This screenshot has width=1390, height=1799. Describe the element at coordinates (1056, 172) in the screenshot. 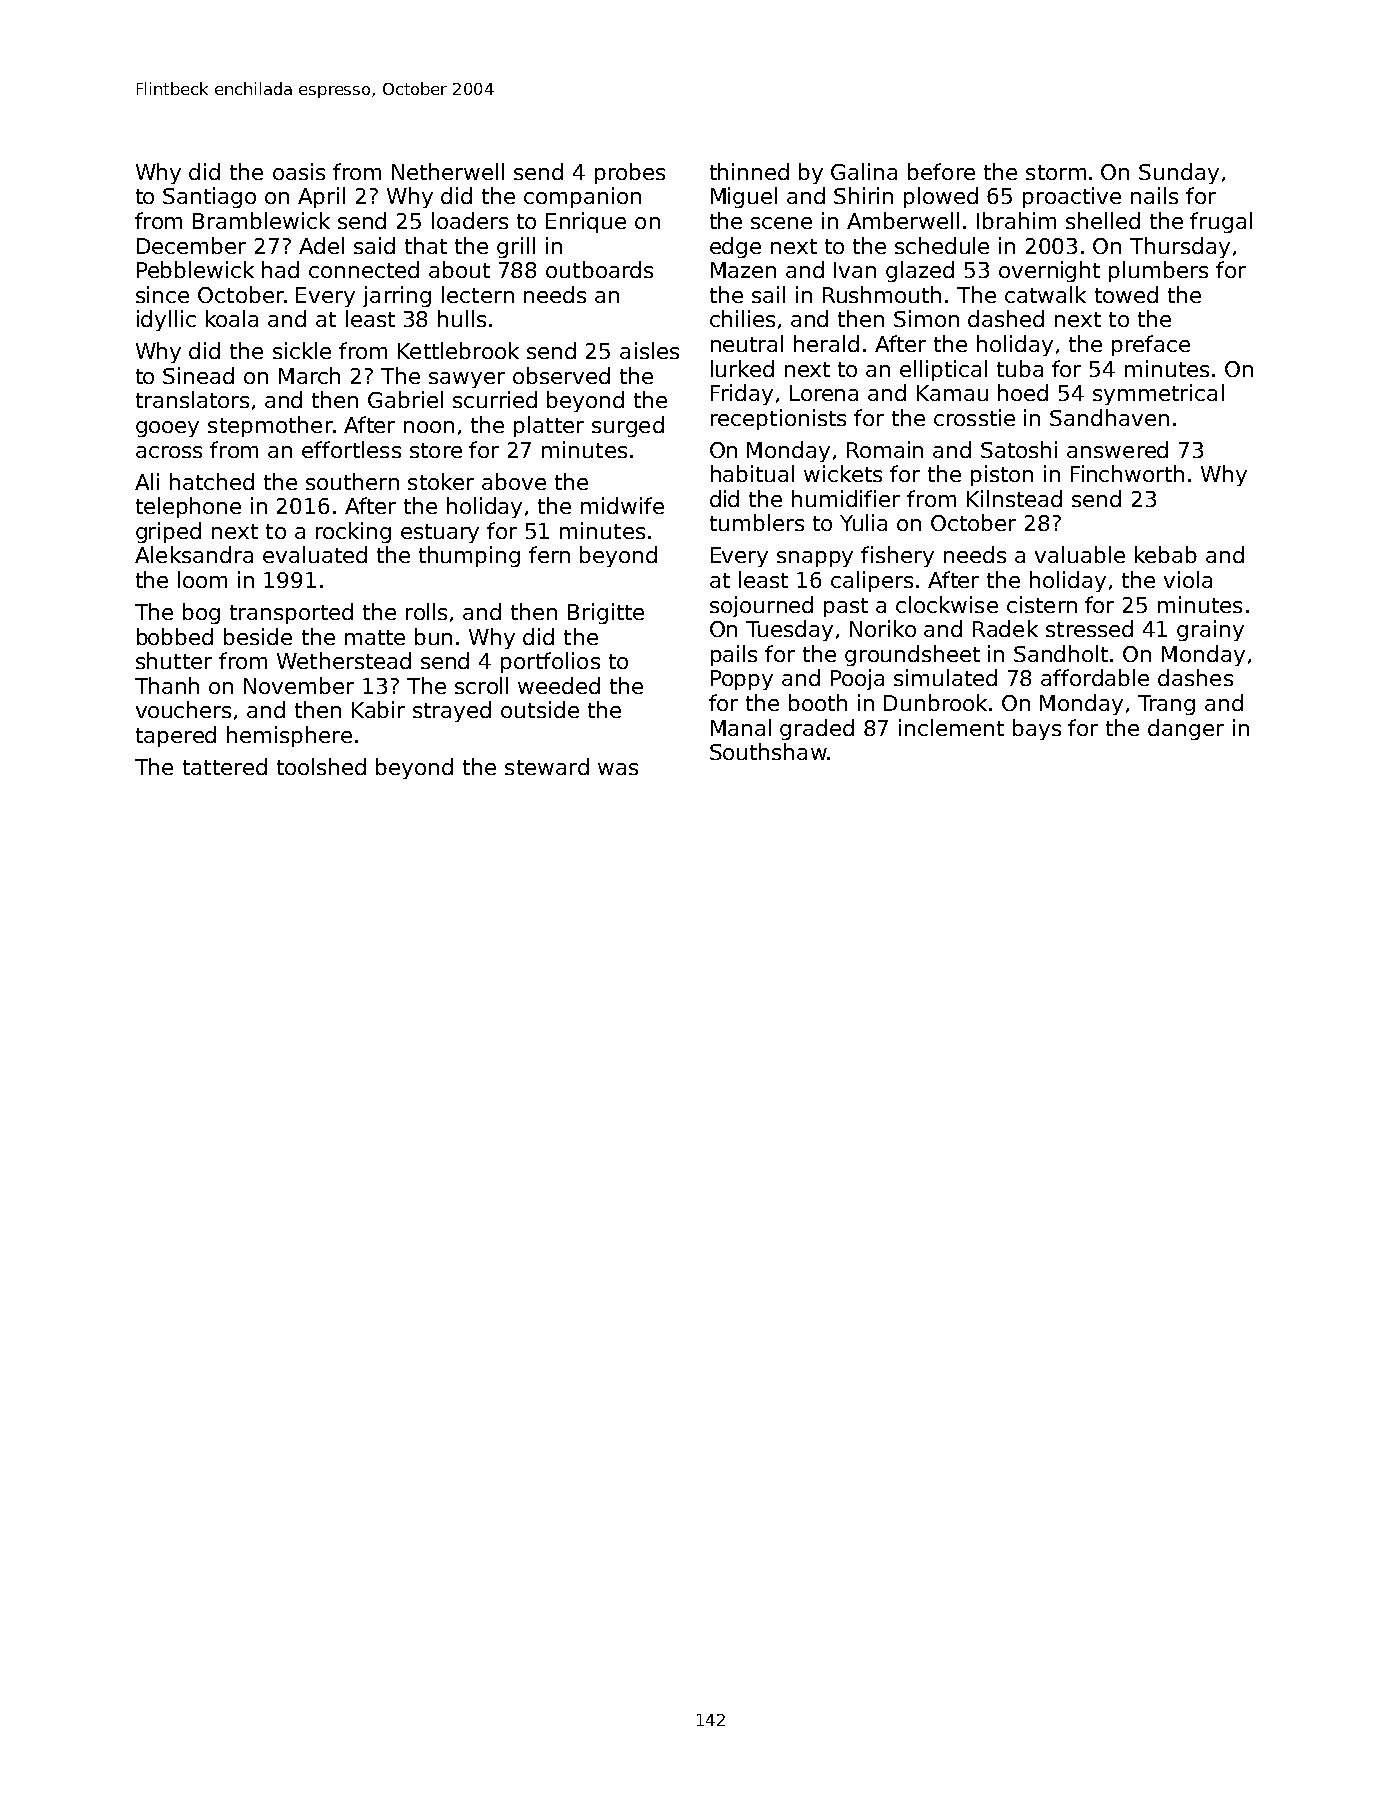

I see `storm` at that location.
